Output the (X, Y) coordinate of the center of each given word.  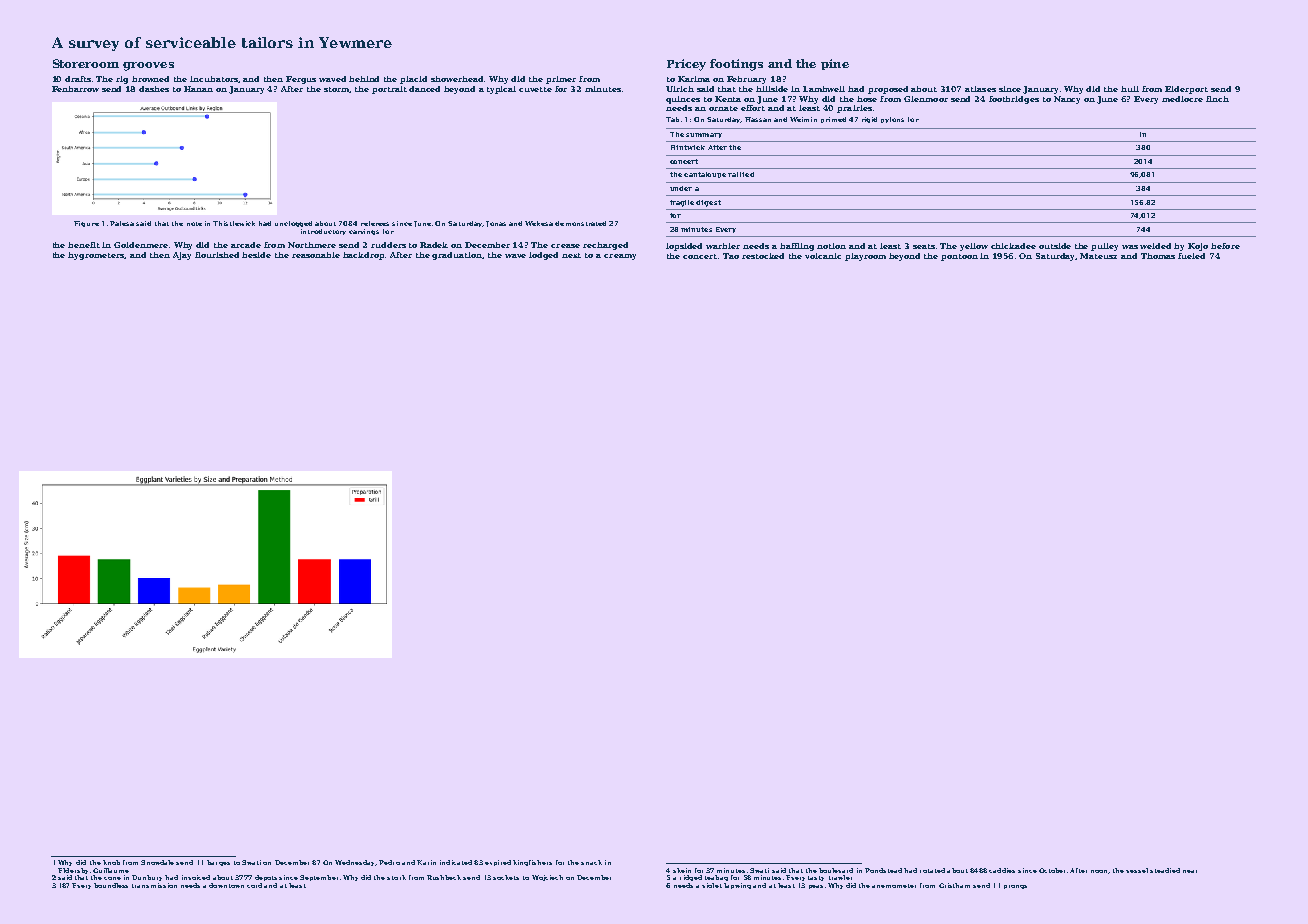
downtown (226, 885)
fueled (1191, 256)
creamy (620, 257)
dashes (154, 89)
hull (1130, 89)
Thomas (1158, 256)
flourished (217, 255)
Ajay (182, 256)
